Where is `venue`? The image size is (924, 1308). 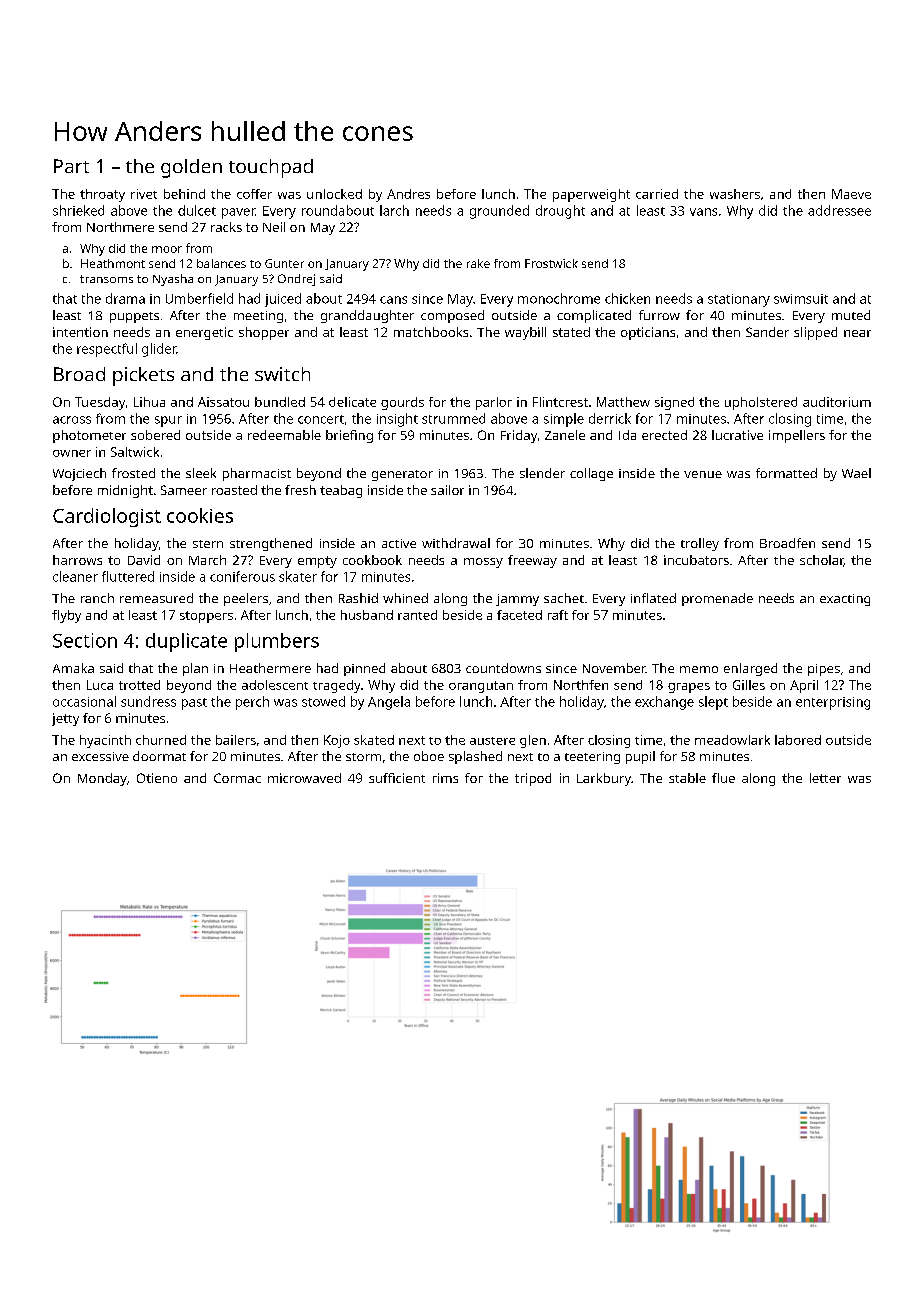
venue is located at coordinates (703, 474).
